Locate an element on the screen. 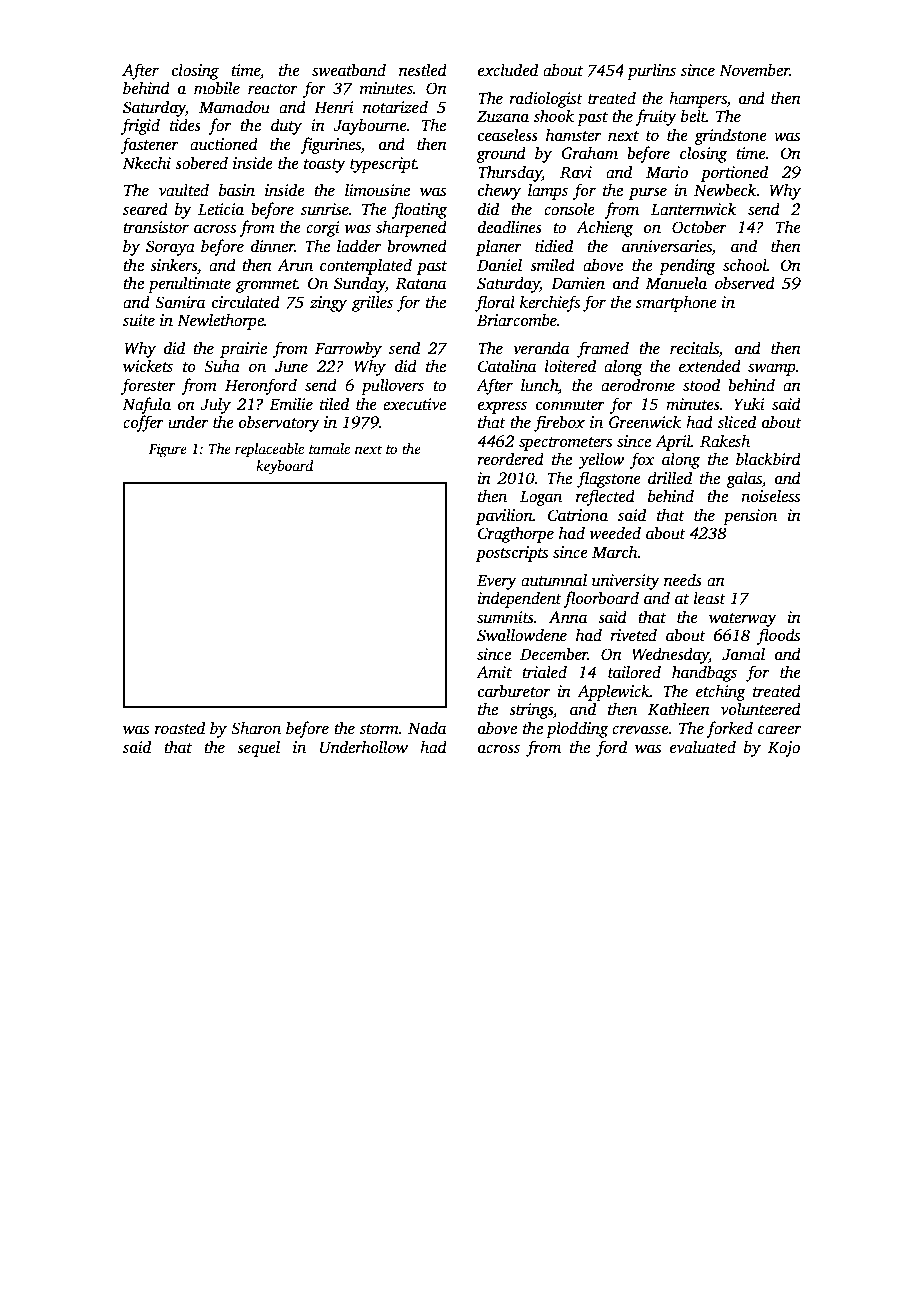 The width and height of the screenshot is (924, 1308). grindstone is located at coordinates (731, 136).
